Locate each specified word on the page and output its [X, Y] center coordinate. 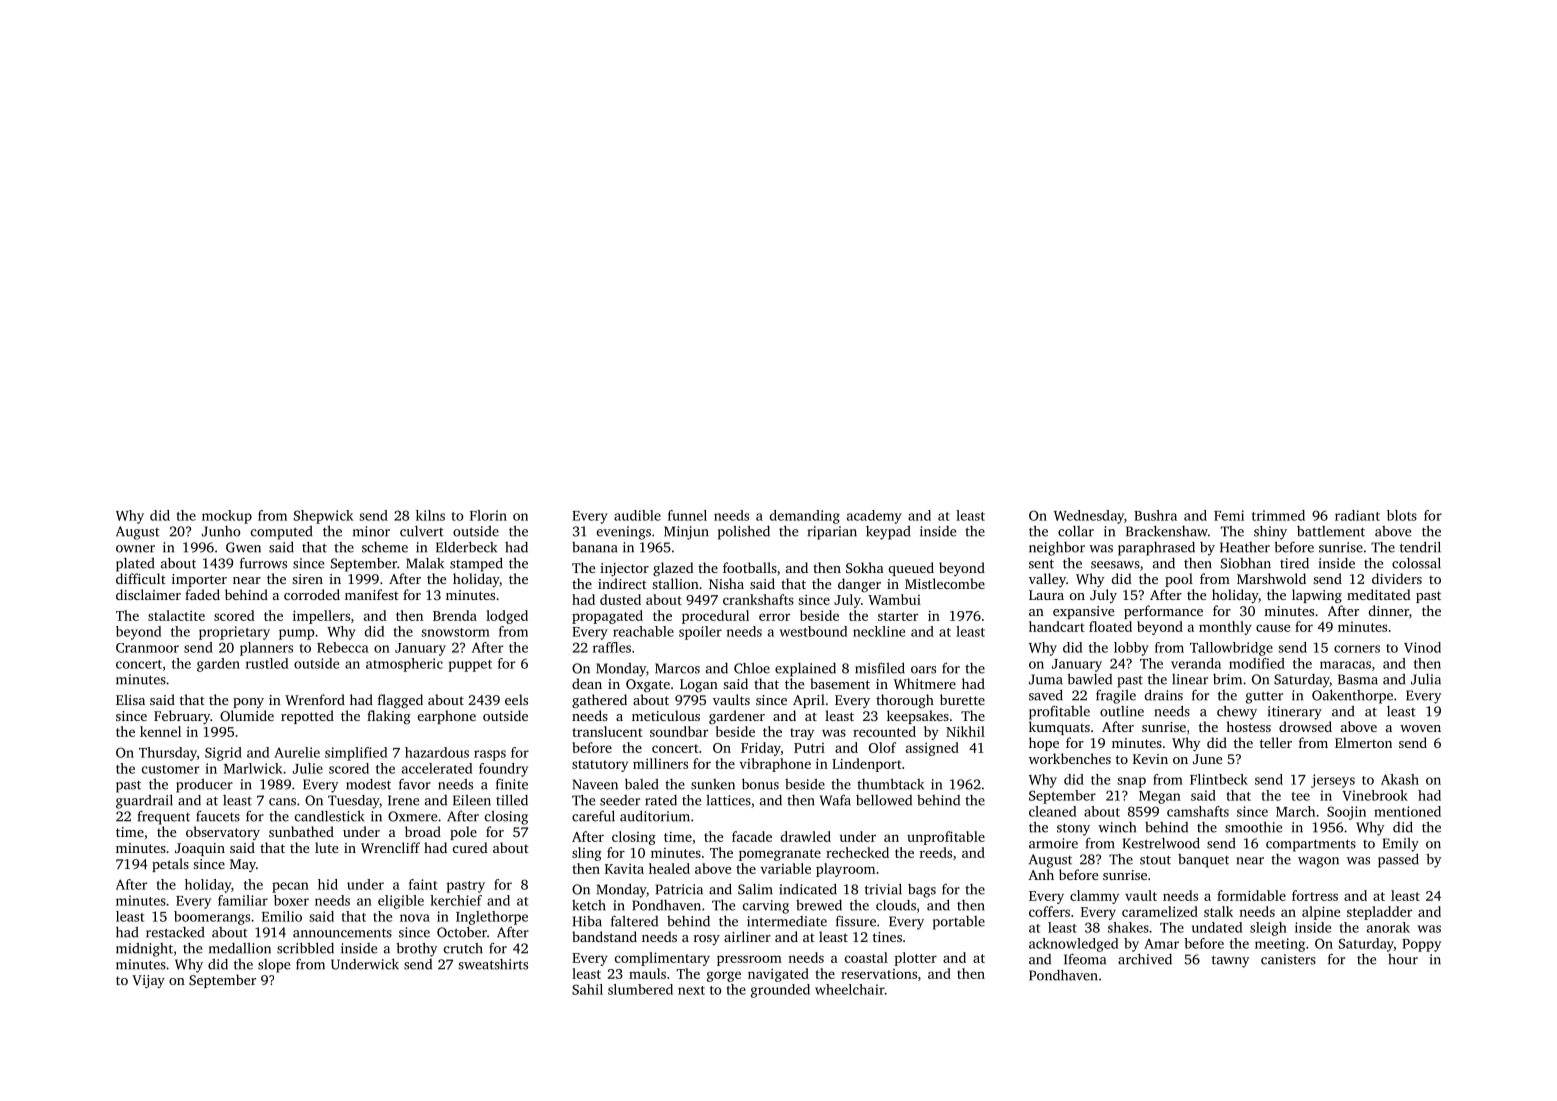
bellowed [884, 800]
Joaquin [200, 849]
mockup [227, 517]
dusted [620, 599]
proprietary [234, 633]
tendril [1420, 547]
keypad [888, 533]
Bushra [1155, 515]
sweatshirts [493, 964]
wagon [1318, 862]
